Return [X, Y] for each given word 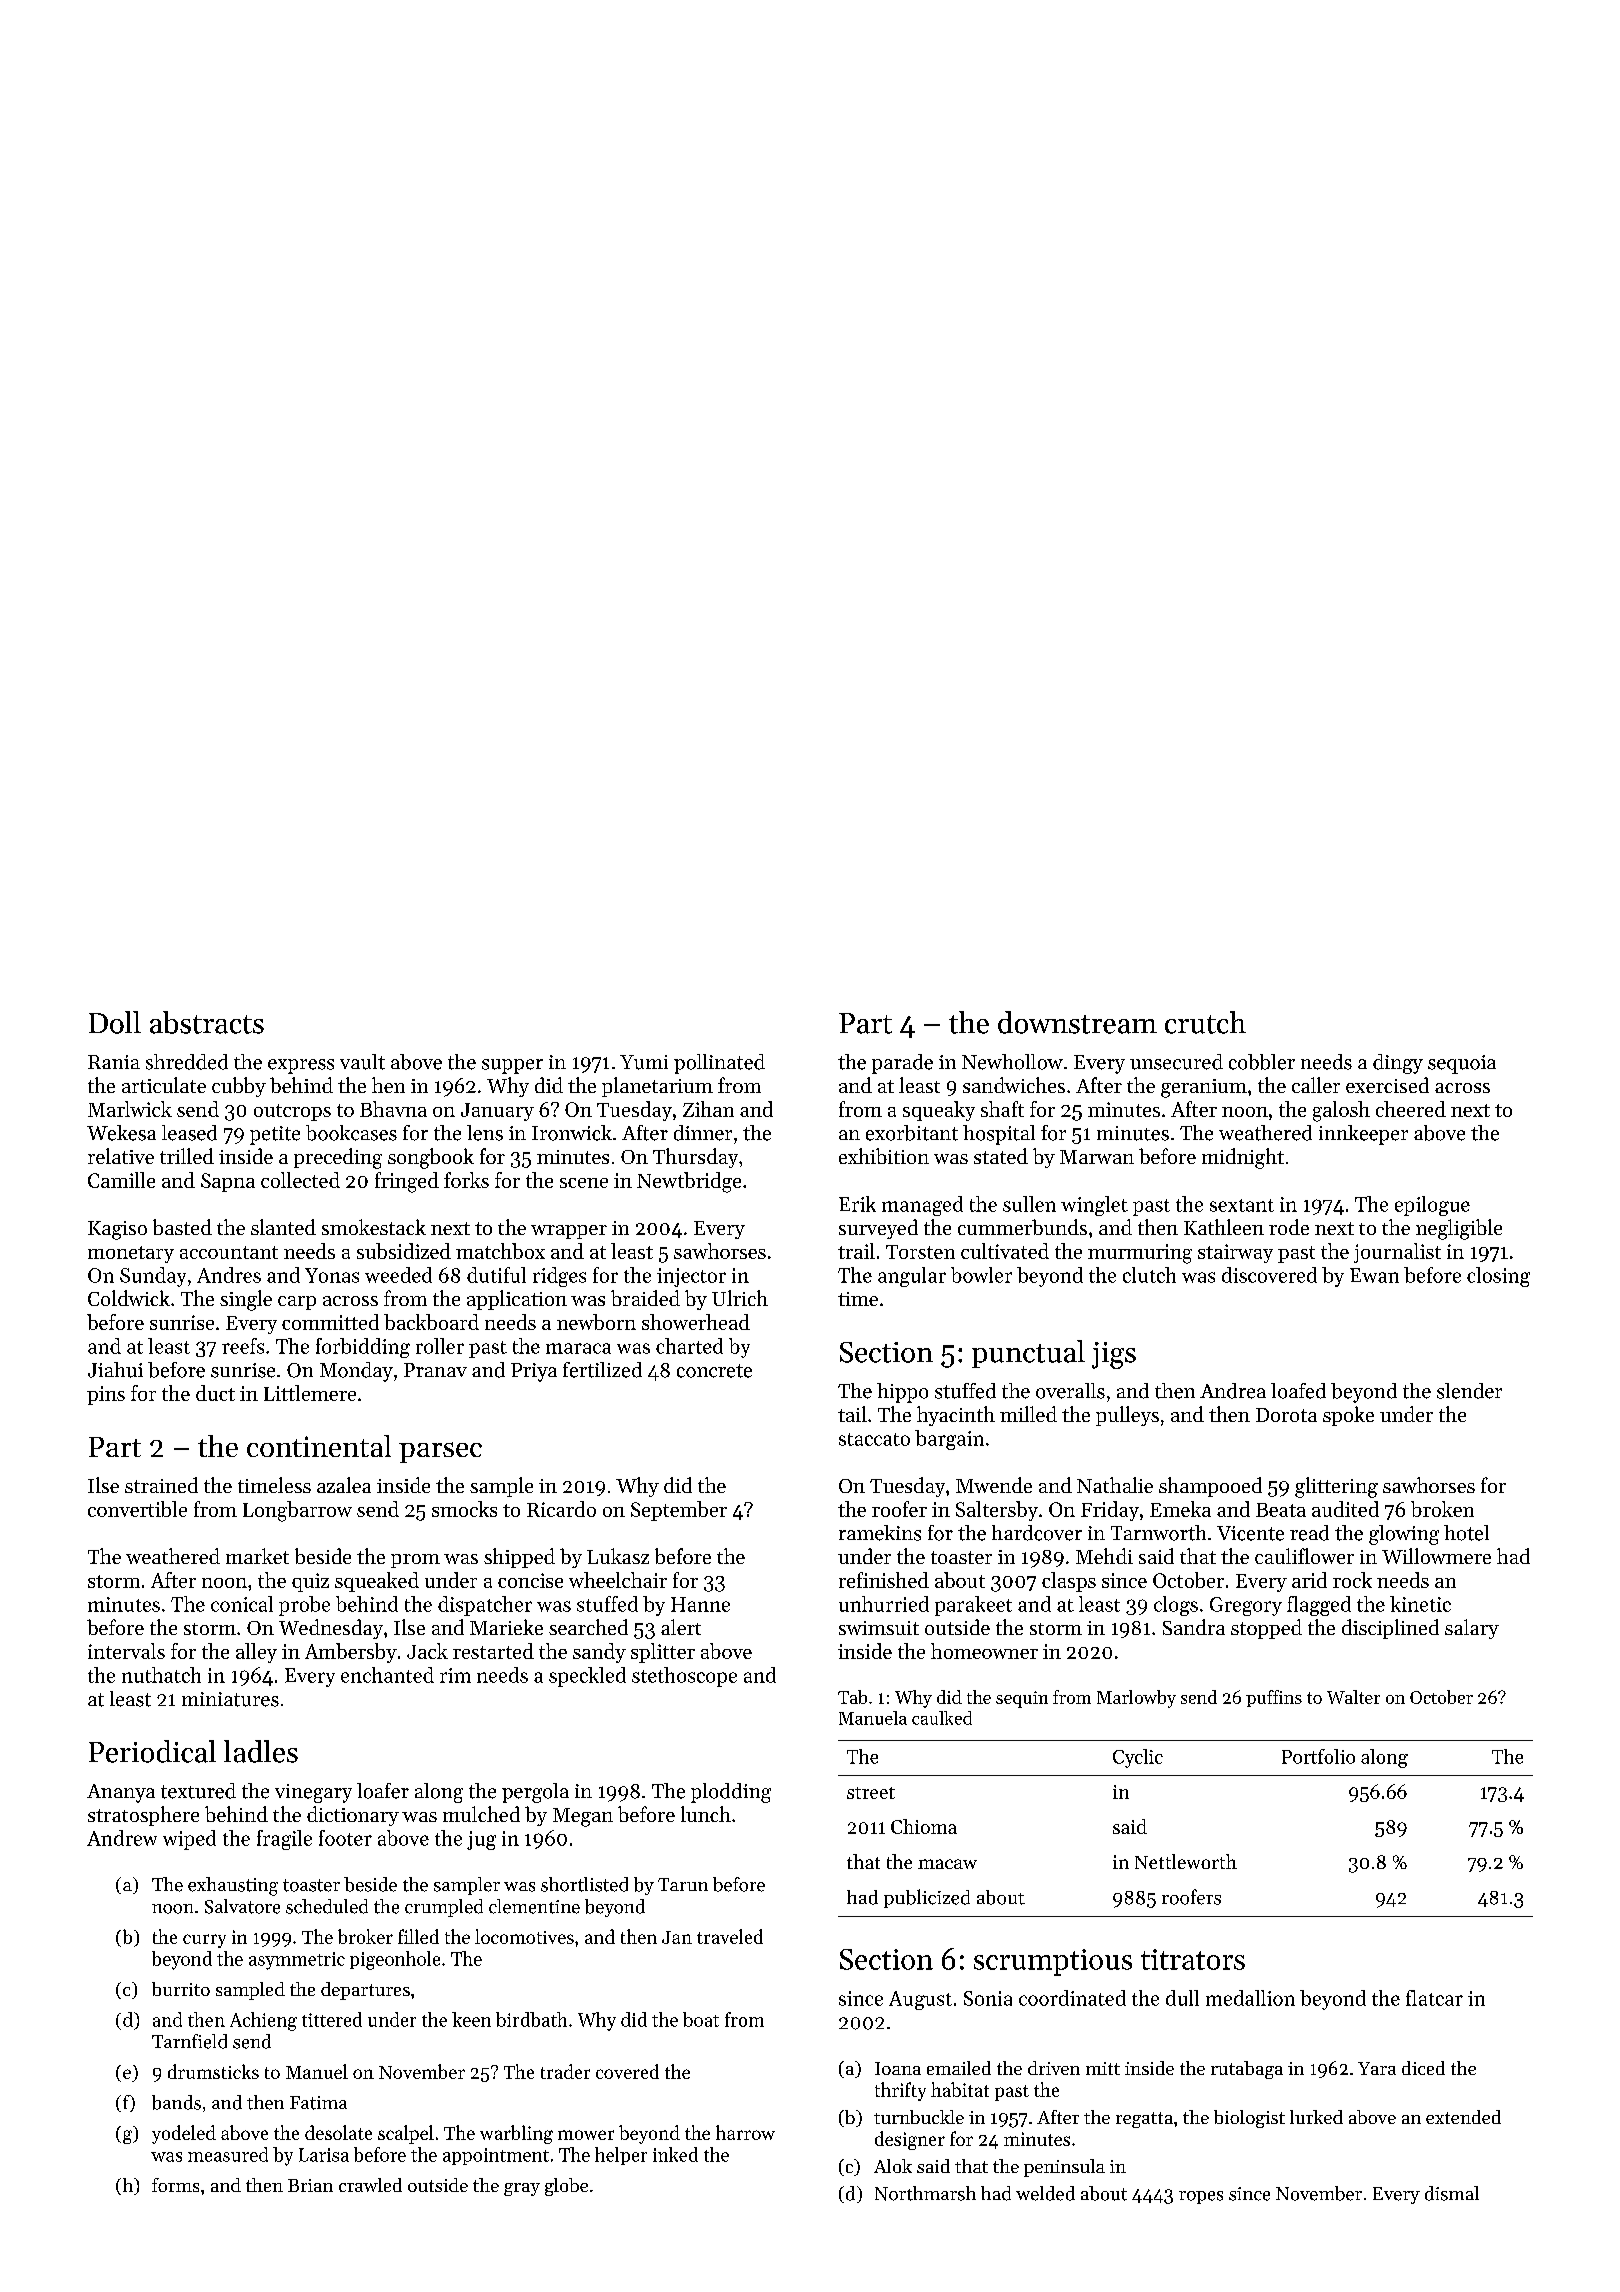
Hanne [700, 1604]
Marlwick [130, 1109]
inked [675, 2154]
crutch [1205, 1022]
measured [228, 2154]
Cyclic [1138, 1758]
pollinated [719, 1064]
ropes [1201, 2197]
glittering [1336, 1487]
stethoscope [684, 1677]
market [257, 1556]
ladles [261, 1751]
